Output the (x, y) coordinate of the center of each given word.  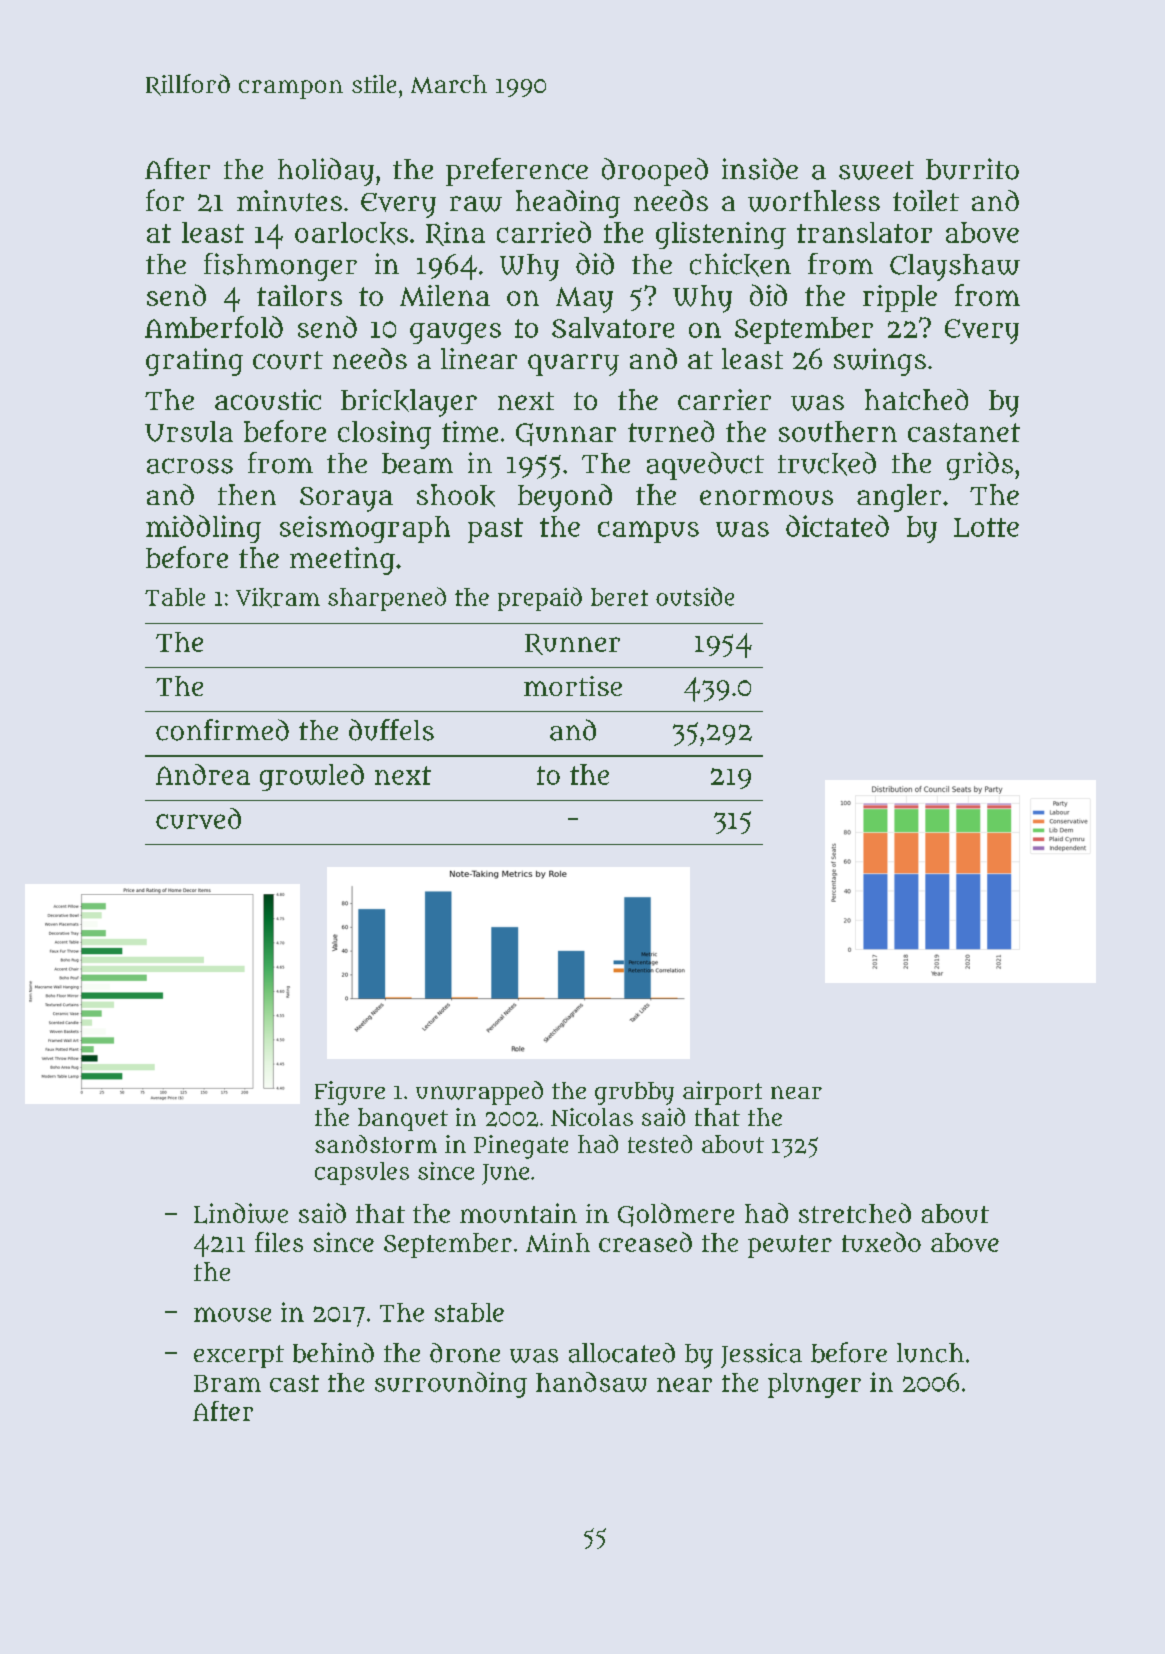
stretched (855, 1213)
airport (722, 1093)
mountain (518, 1213)
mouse (232, 1314)
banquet (403, 1119)
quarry (573, 365)
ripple (900, 298)
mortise (573, 686)
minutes (289, 201)
